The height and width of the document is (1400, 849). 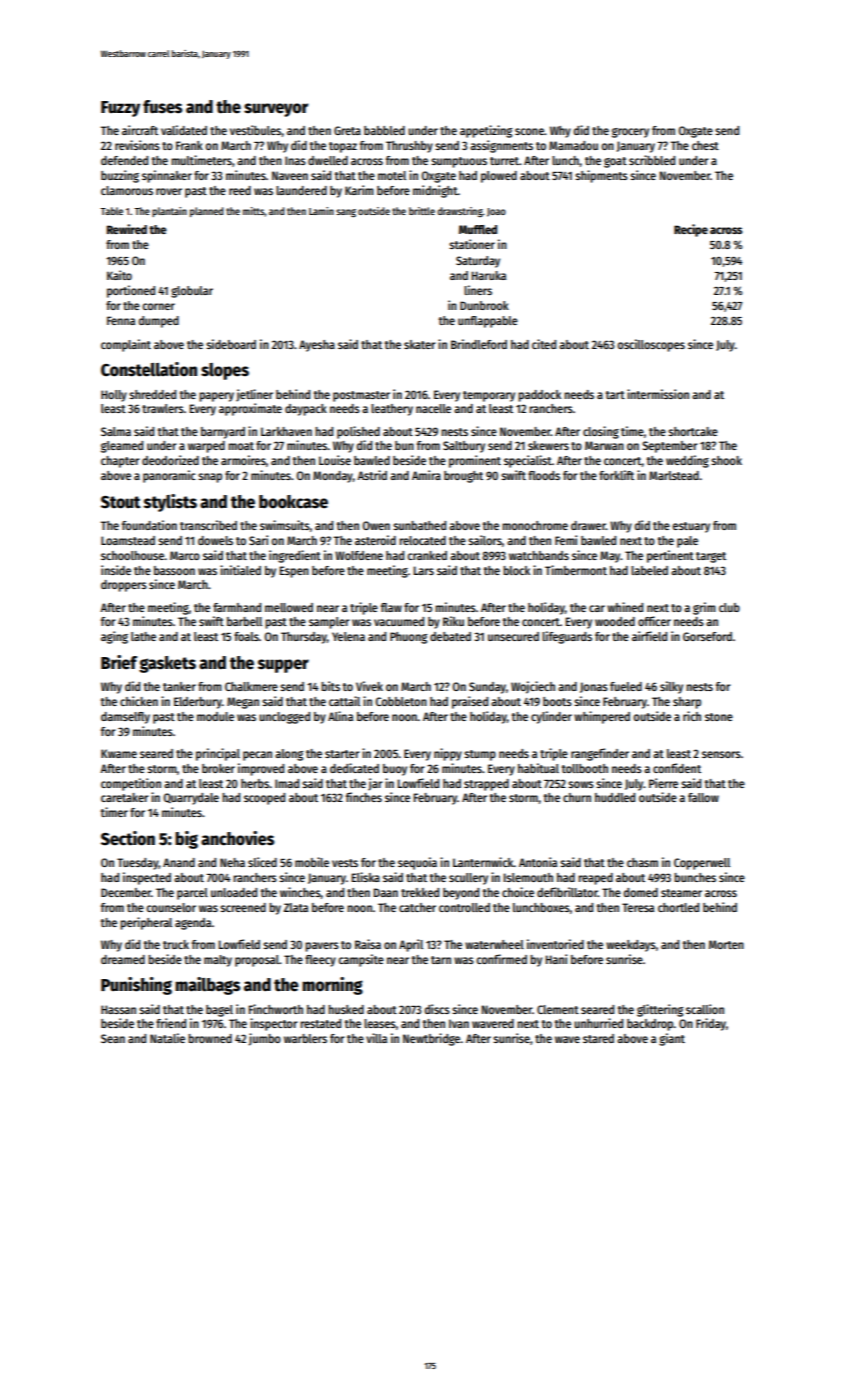 What do you see at coordinates (652, 160) in the document?
I see `scribbled` at bounding box center [652, 160].
